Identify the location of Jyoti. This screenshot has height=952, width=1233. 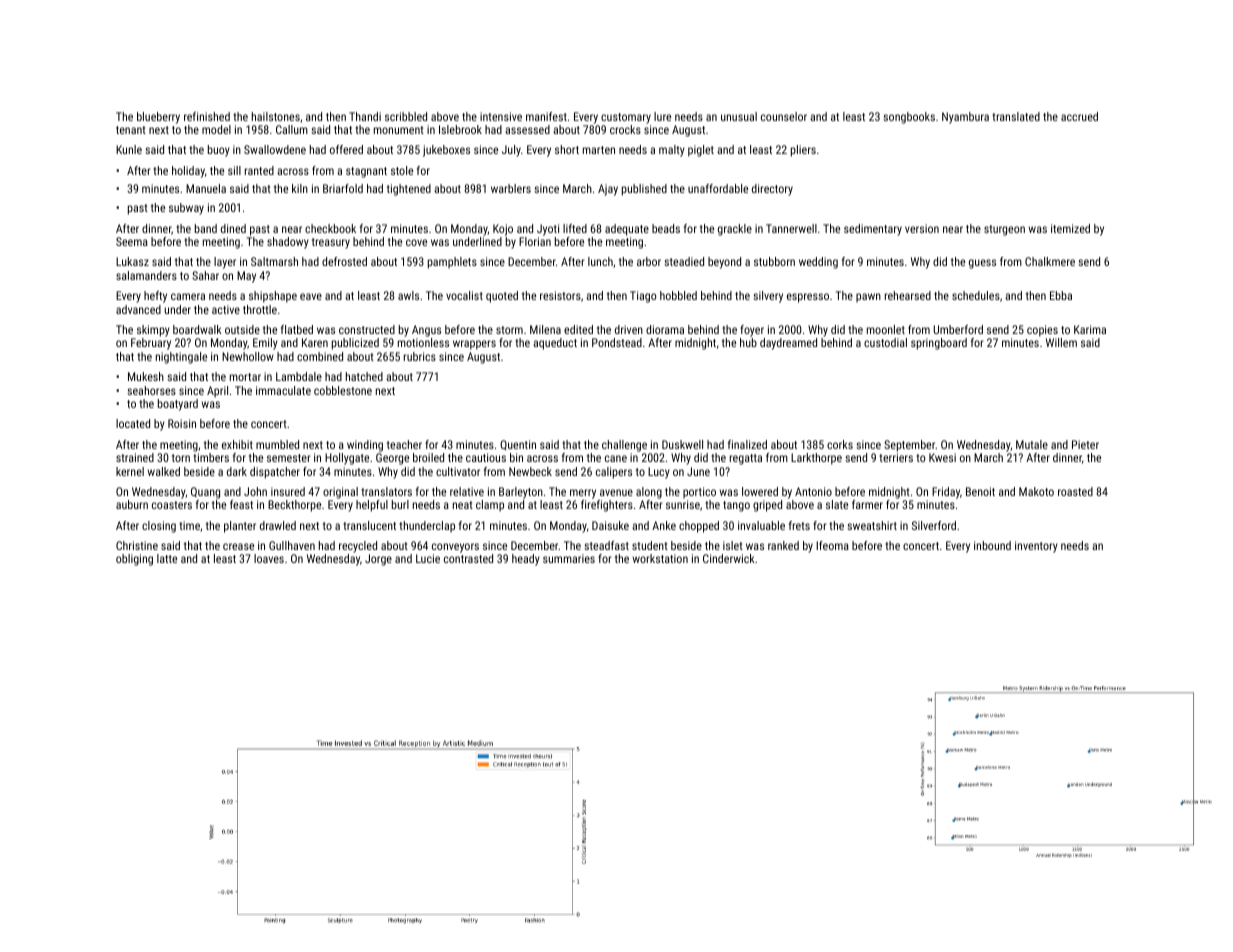
(548, 230).
